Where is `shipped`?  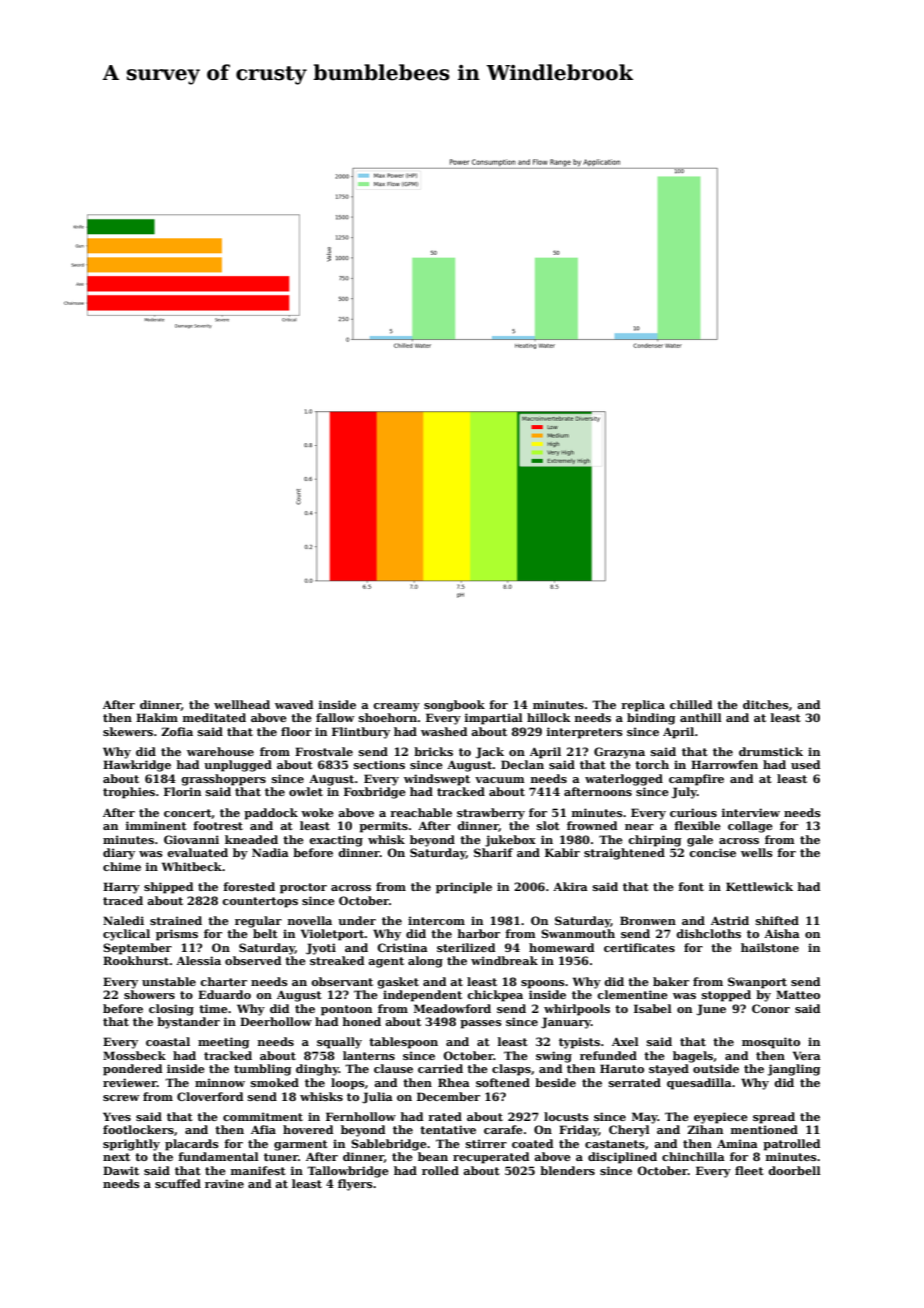 shipped is located at coordinates (168, 888).
